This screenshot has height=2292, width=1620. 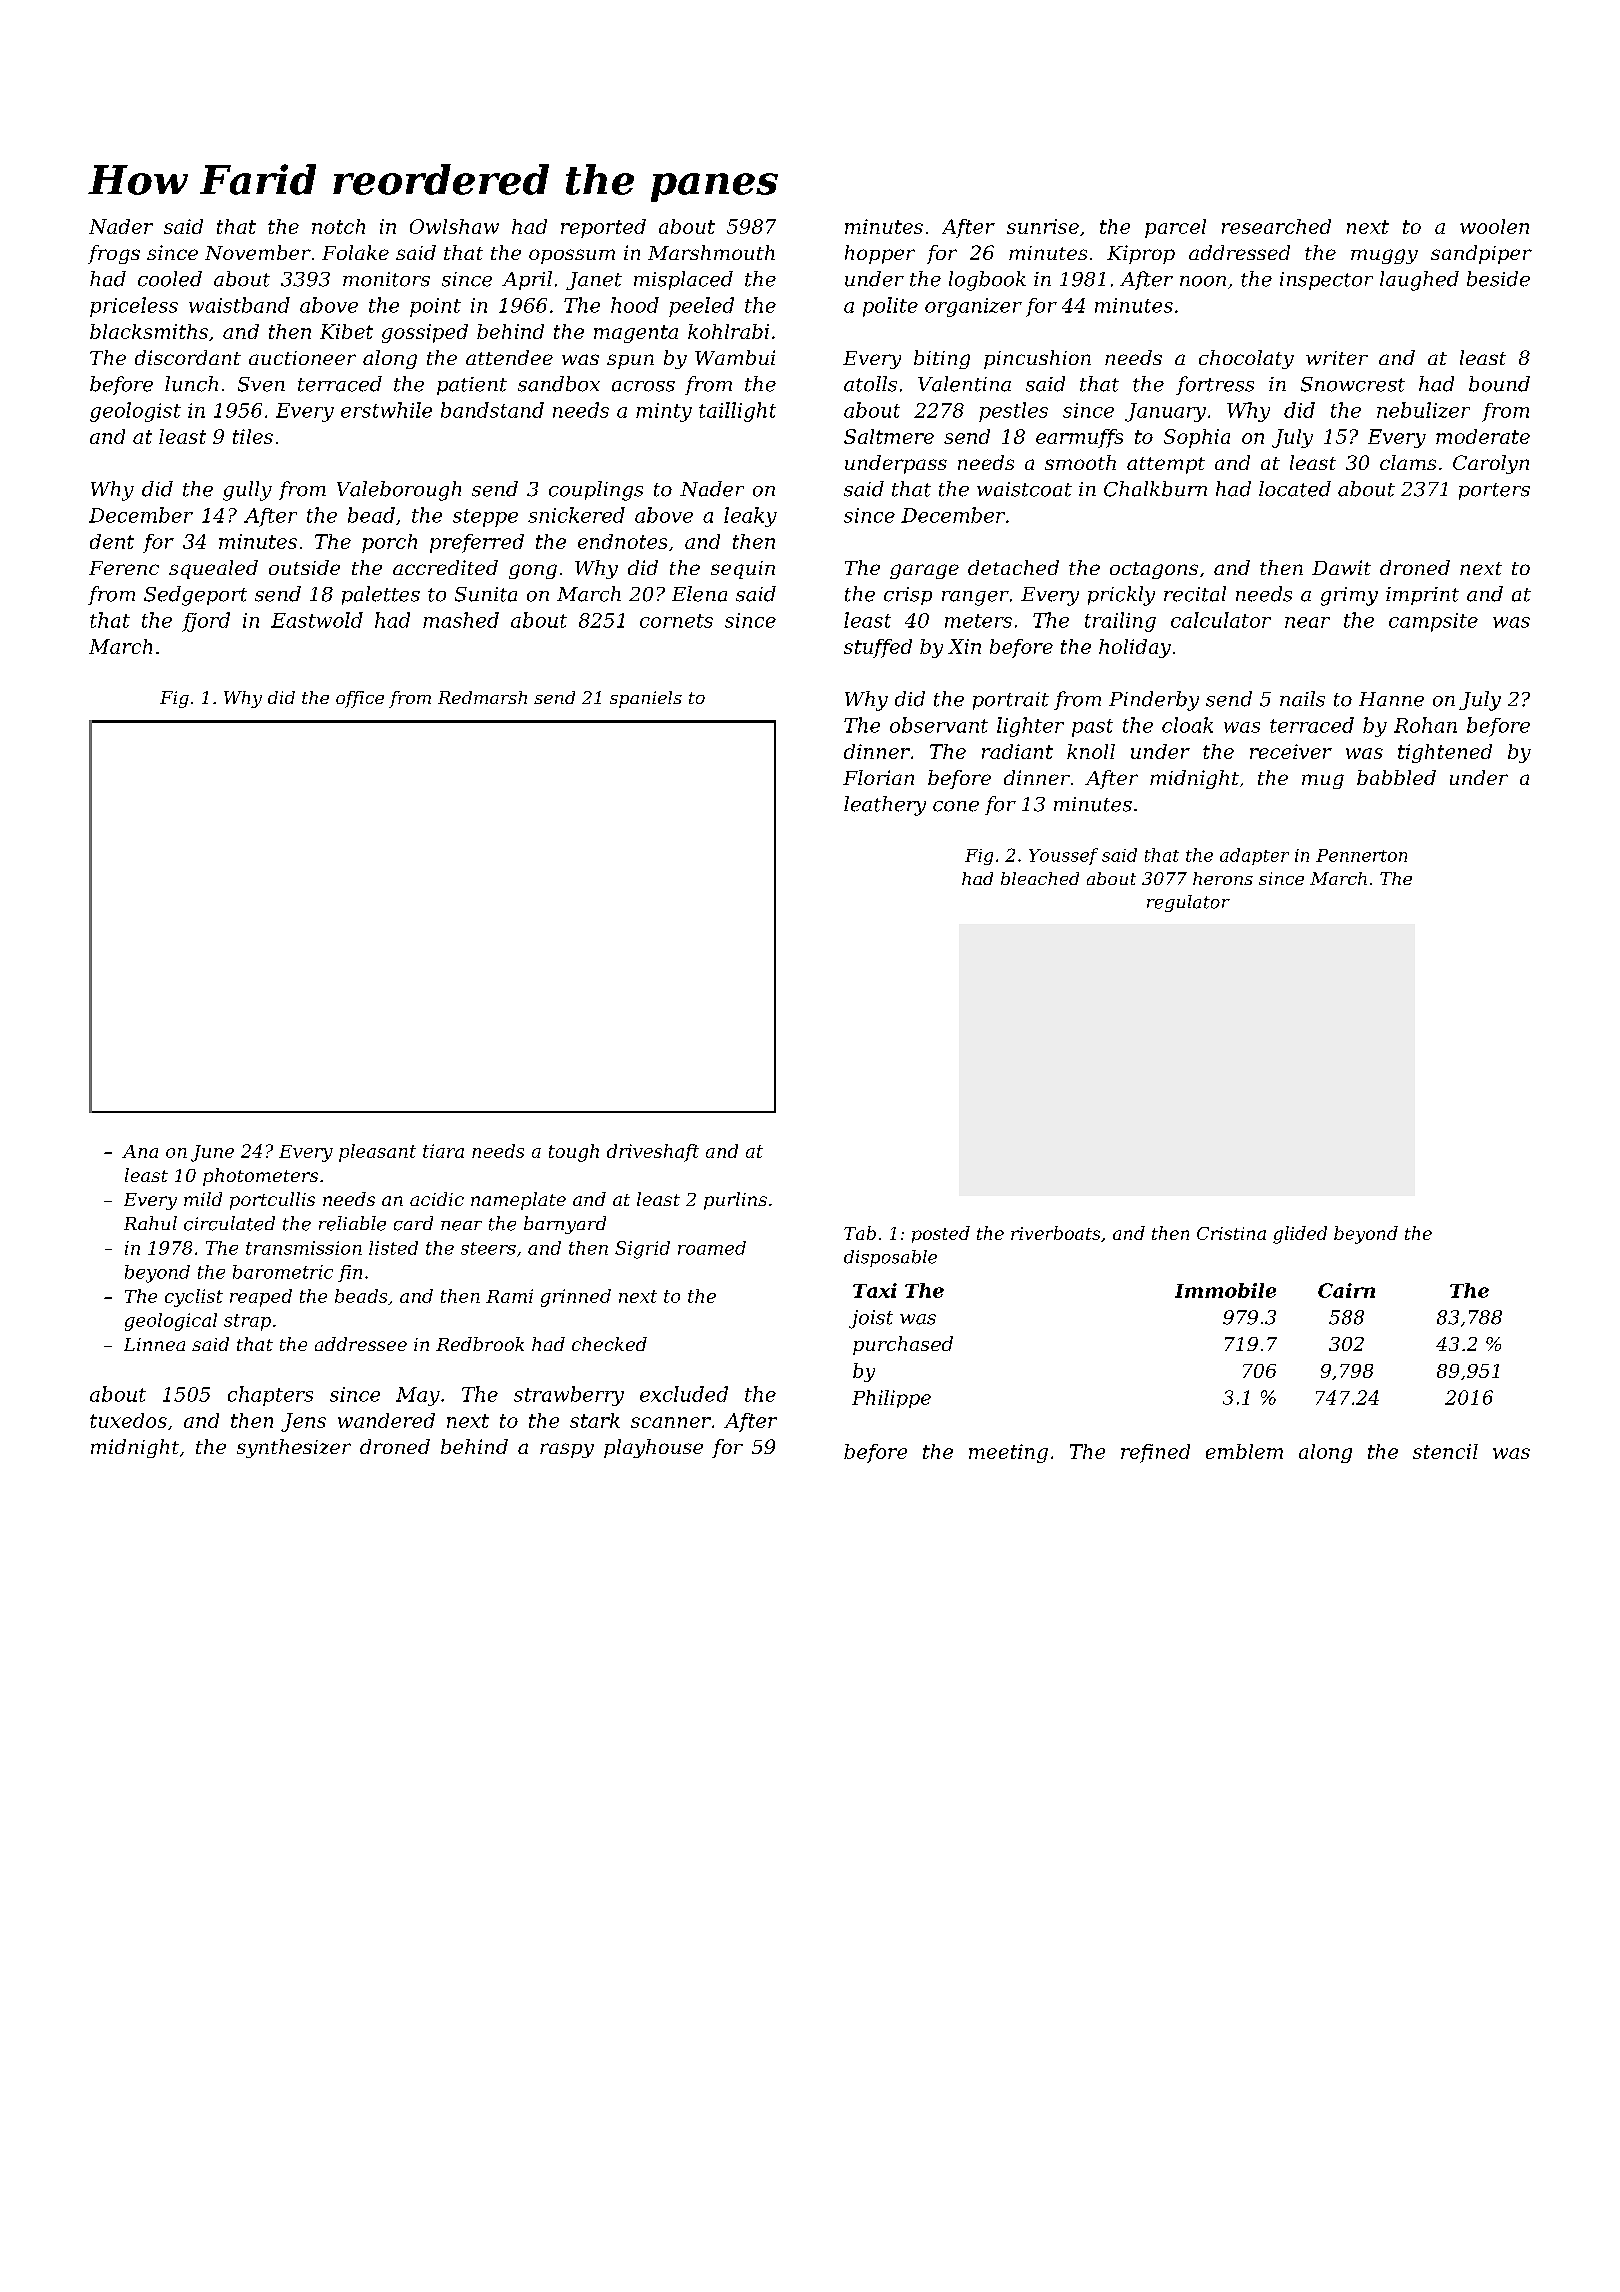 I want to click on Pennerton, so click(x=1361, y=855).
